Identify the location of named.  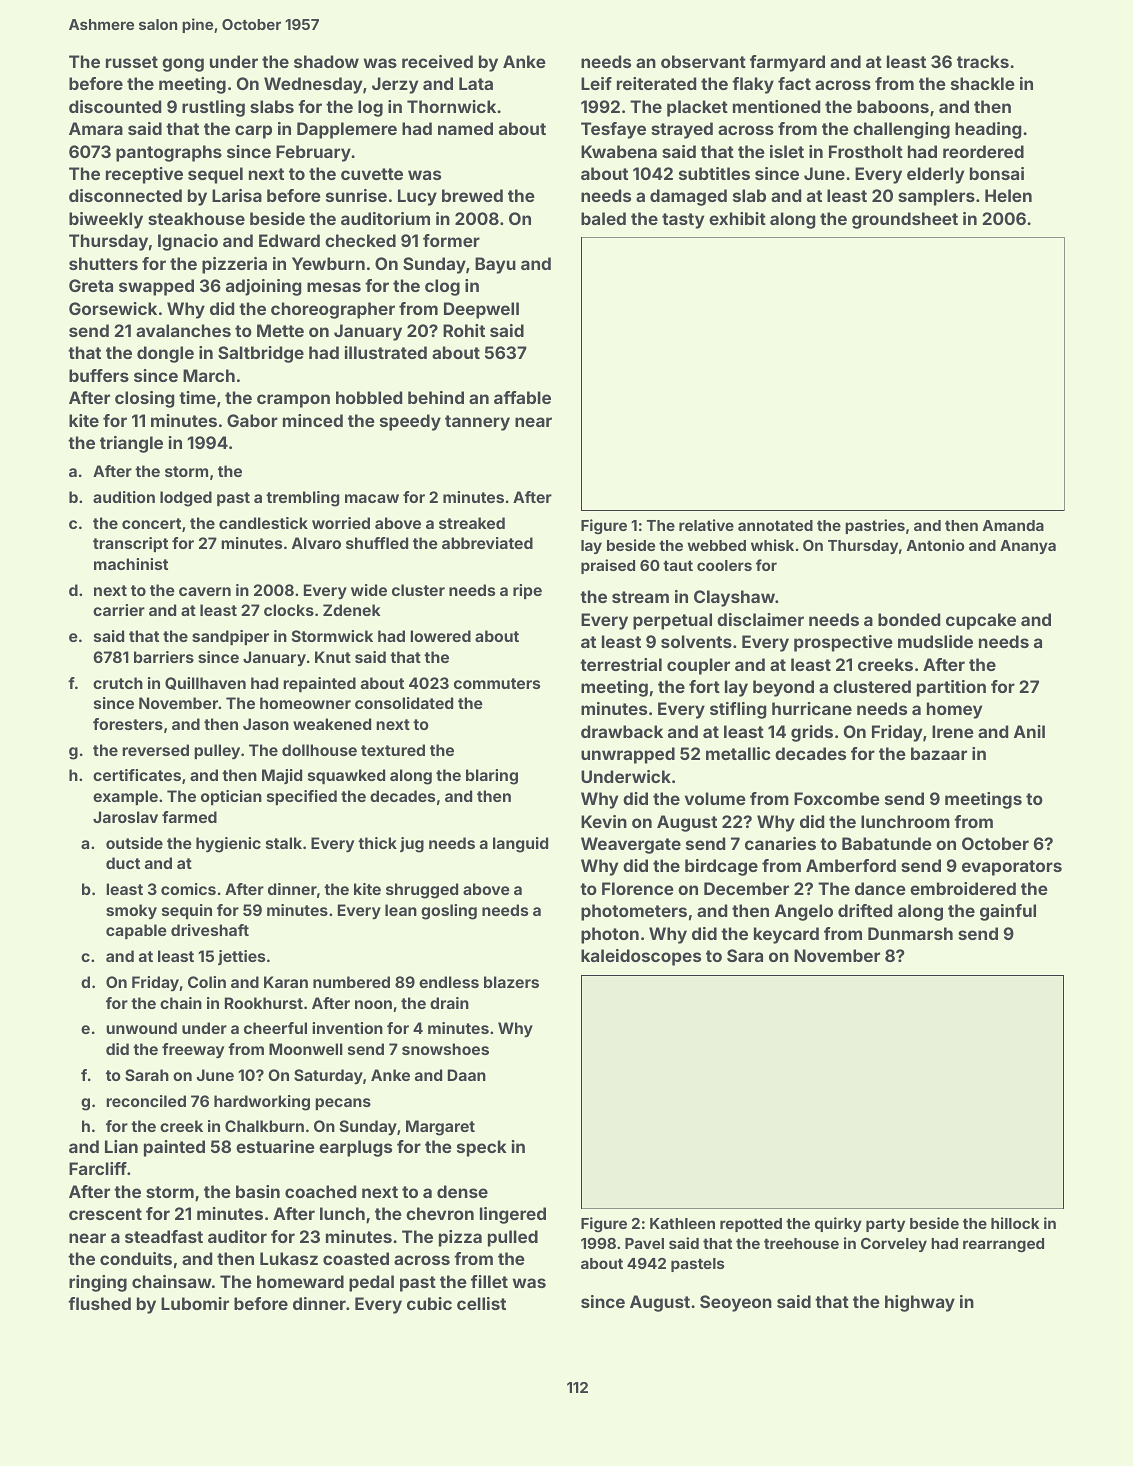
(465, 128).
